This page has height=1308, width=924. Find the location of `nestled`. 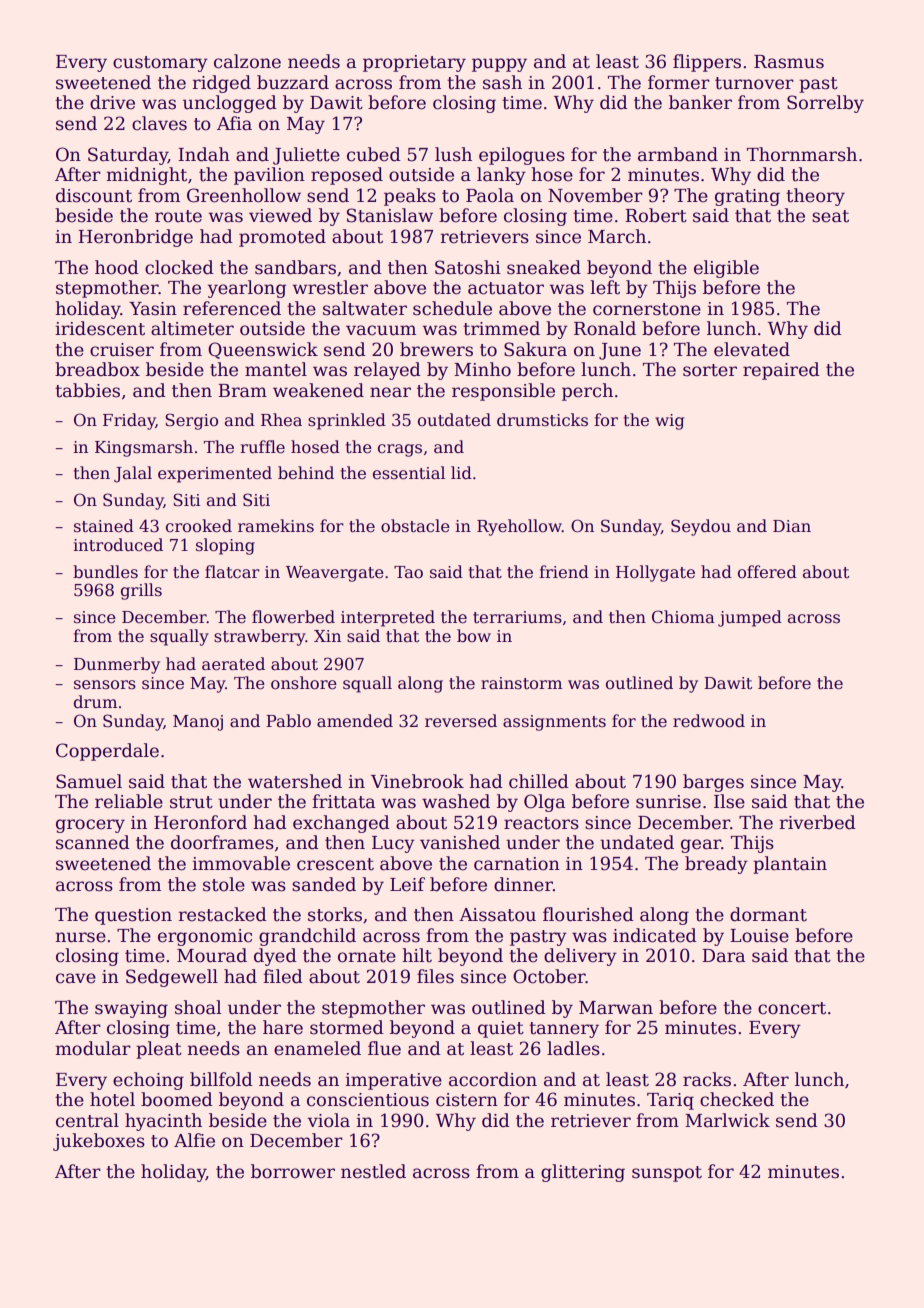

nestled is located at coordinates (373, 1171).
